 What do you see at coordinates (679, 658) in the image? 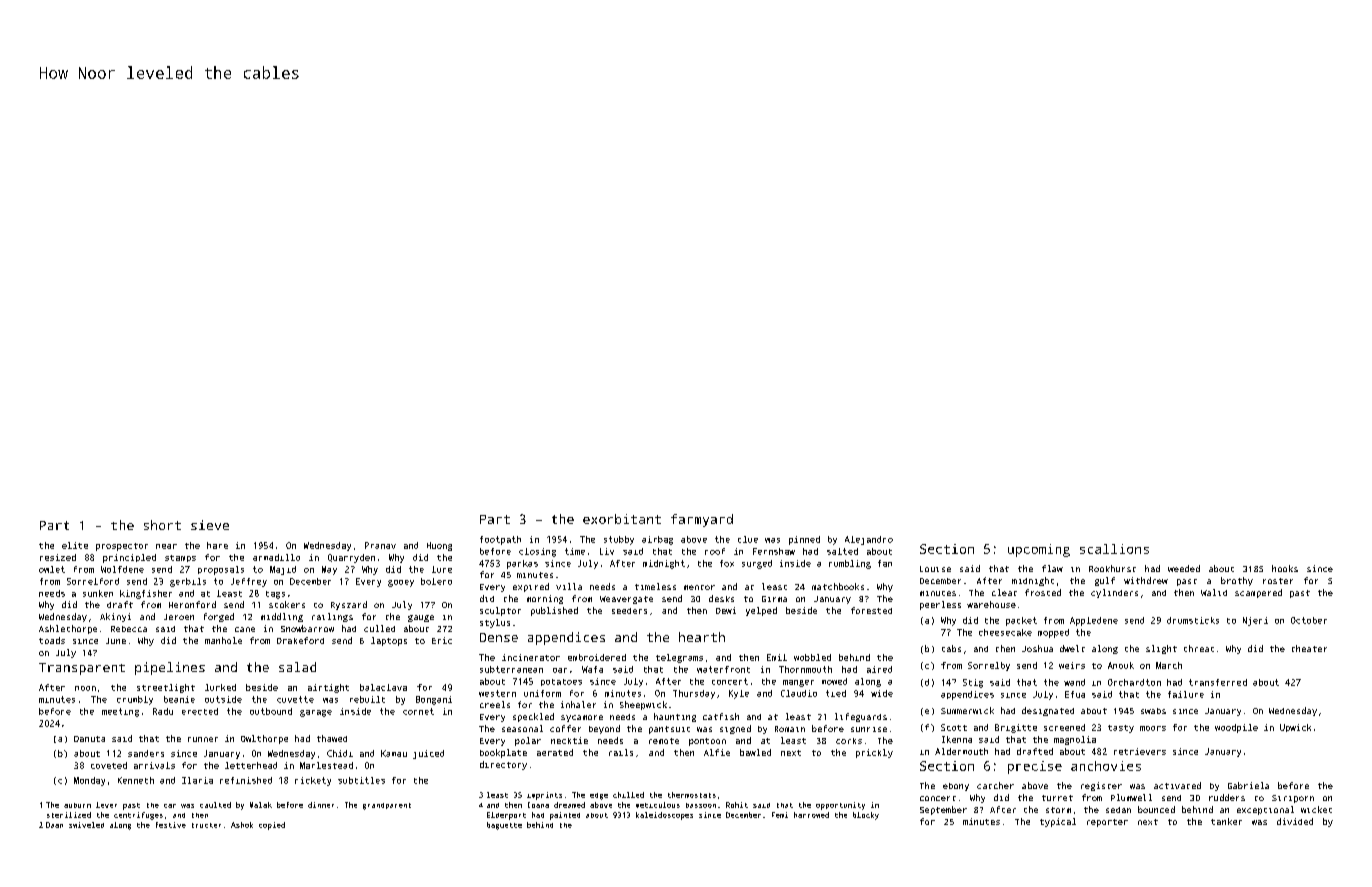
I see `telegrams` at bounding box center [679, 658].
